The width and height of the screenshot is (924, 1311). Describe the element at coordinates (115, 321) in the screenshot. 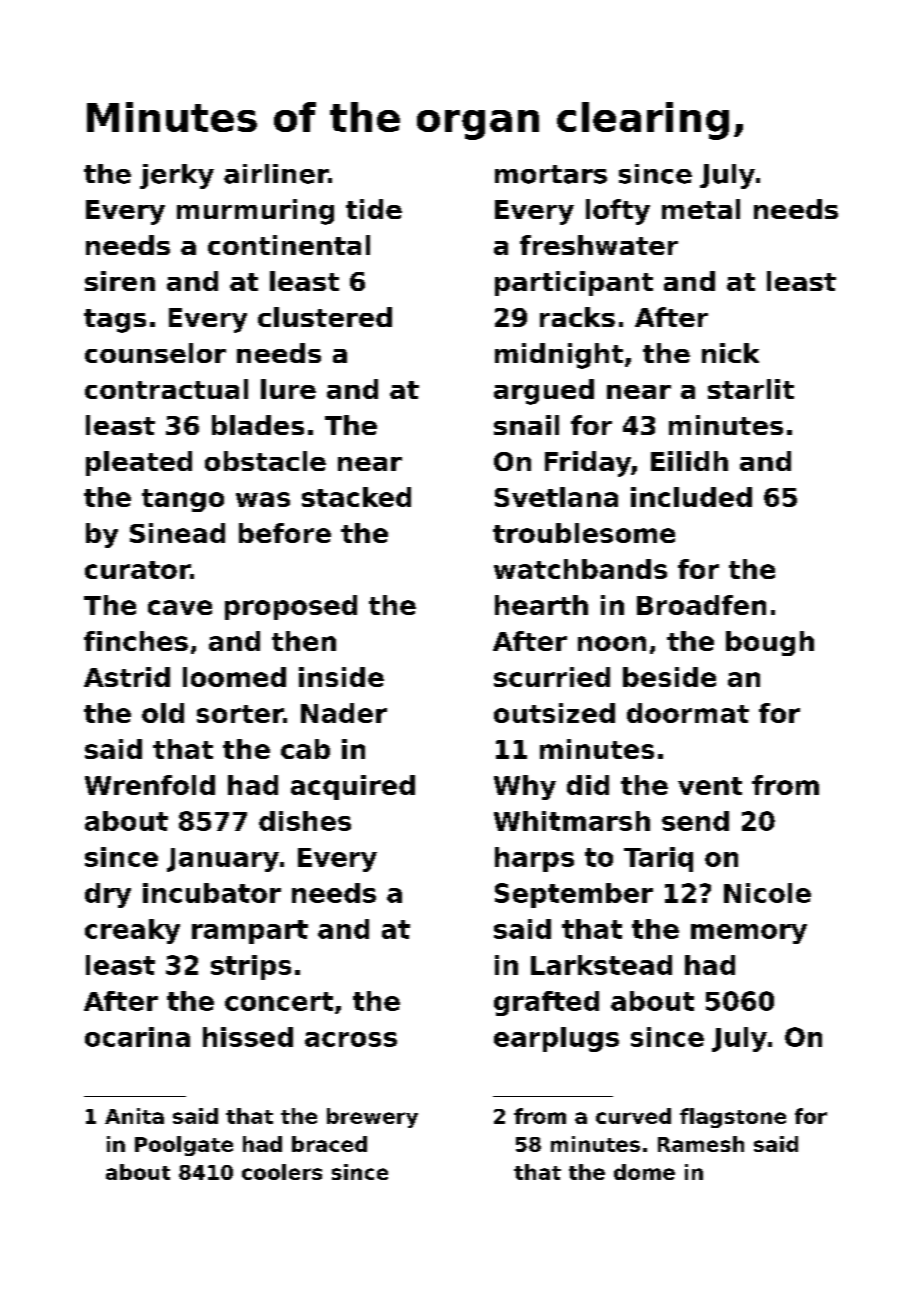

I see `tags` at that location.
